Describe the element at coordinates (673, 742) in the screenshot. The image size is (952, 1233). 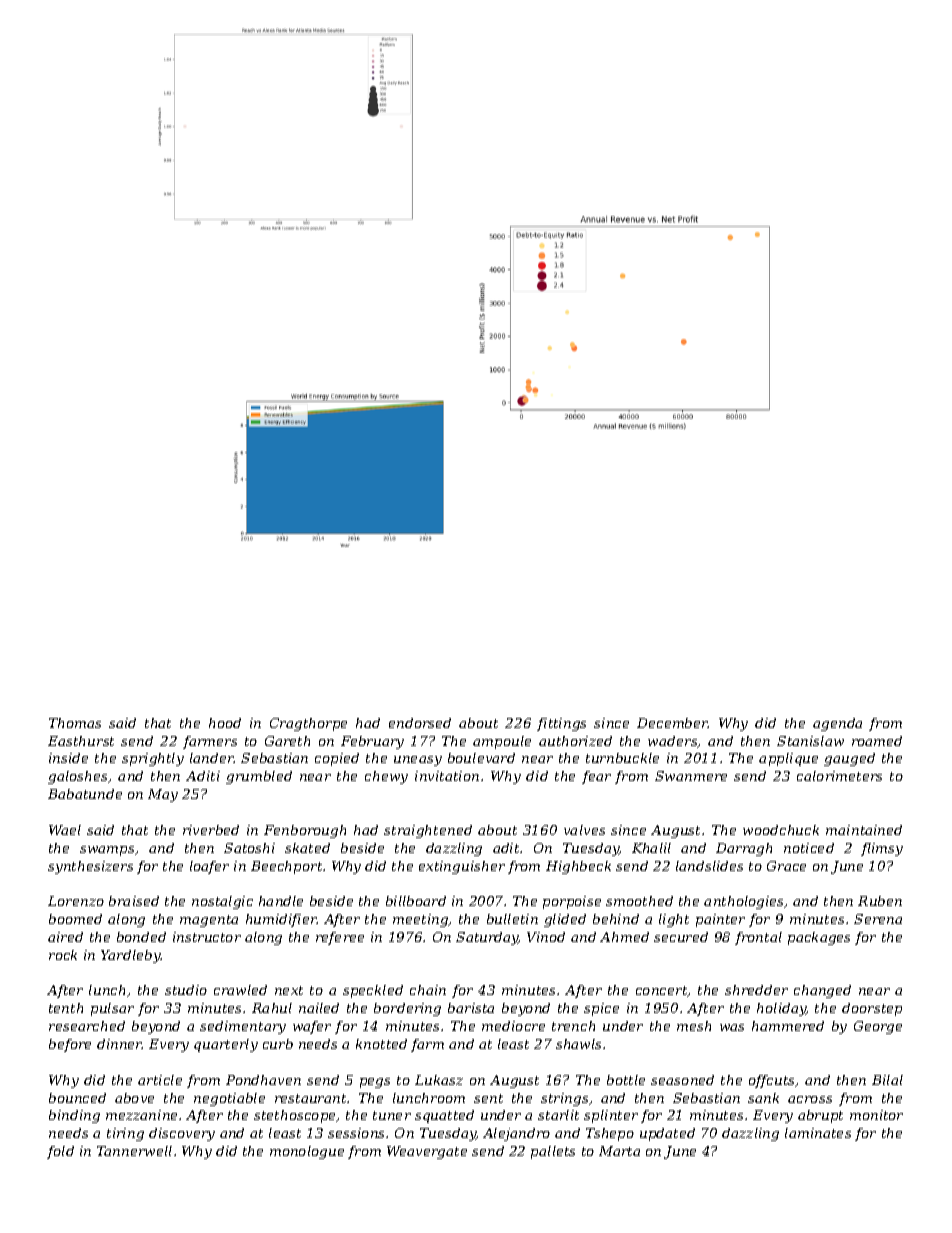
I see `waders` at that location.
